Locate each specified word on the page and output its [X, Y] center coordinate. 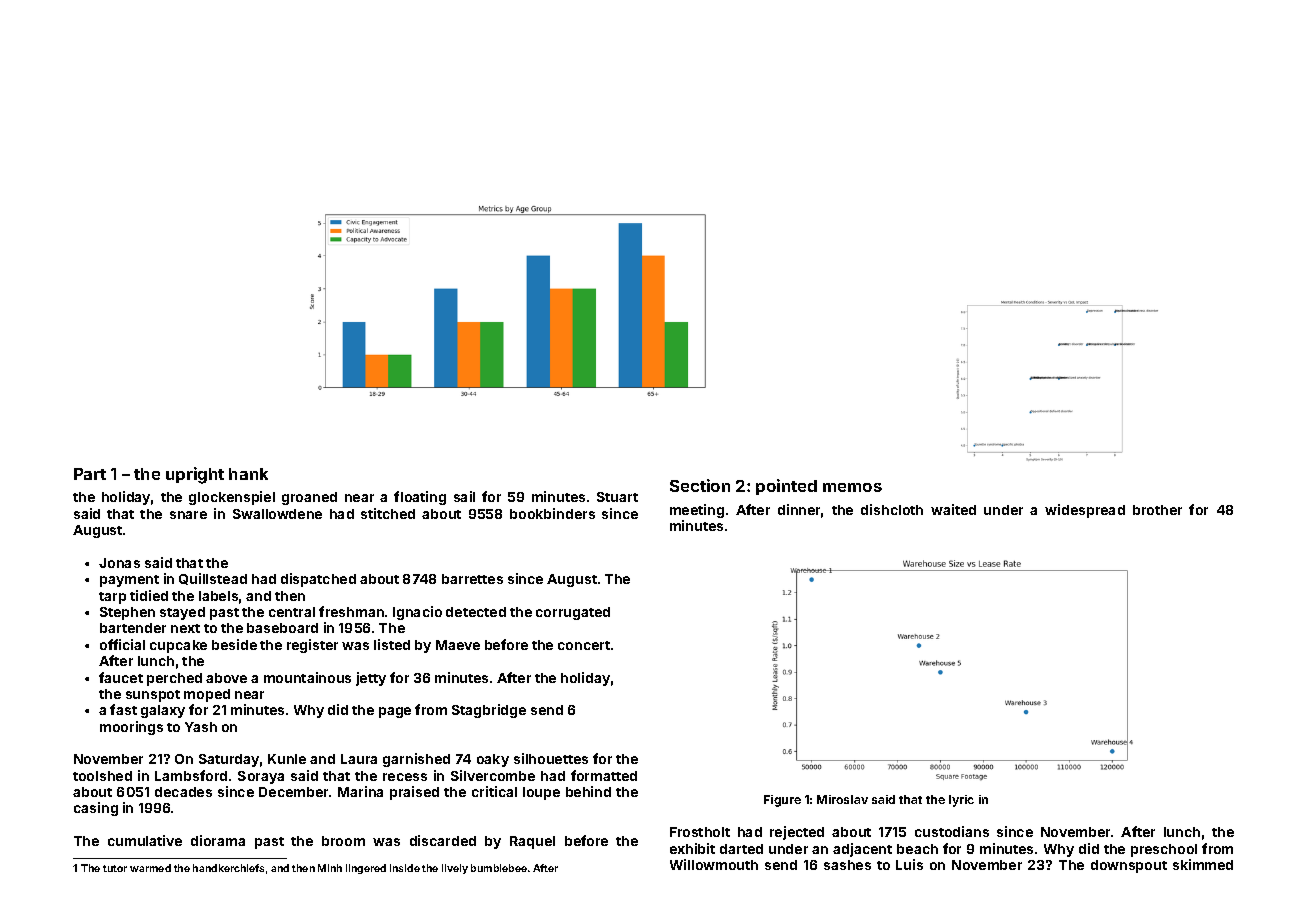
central [292, 612]
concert [584, 645]
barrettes [472, 579]
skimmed [1203, 864]
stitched [388, 513]
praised [414, 793]
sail [464, 496]
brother [1157, 510]
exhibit [692, 848]
